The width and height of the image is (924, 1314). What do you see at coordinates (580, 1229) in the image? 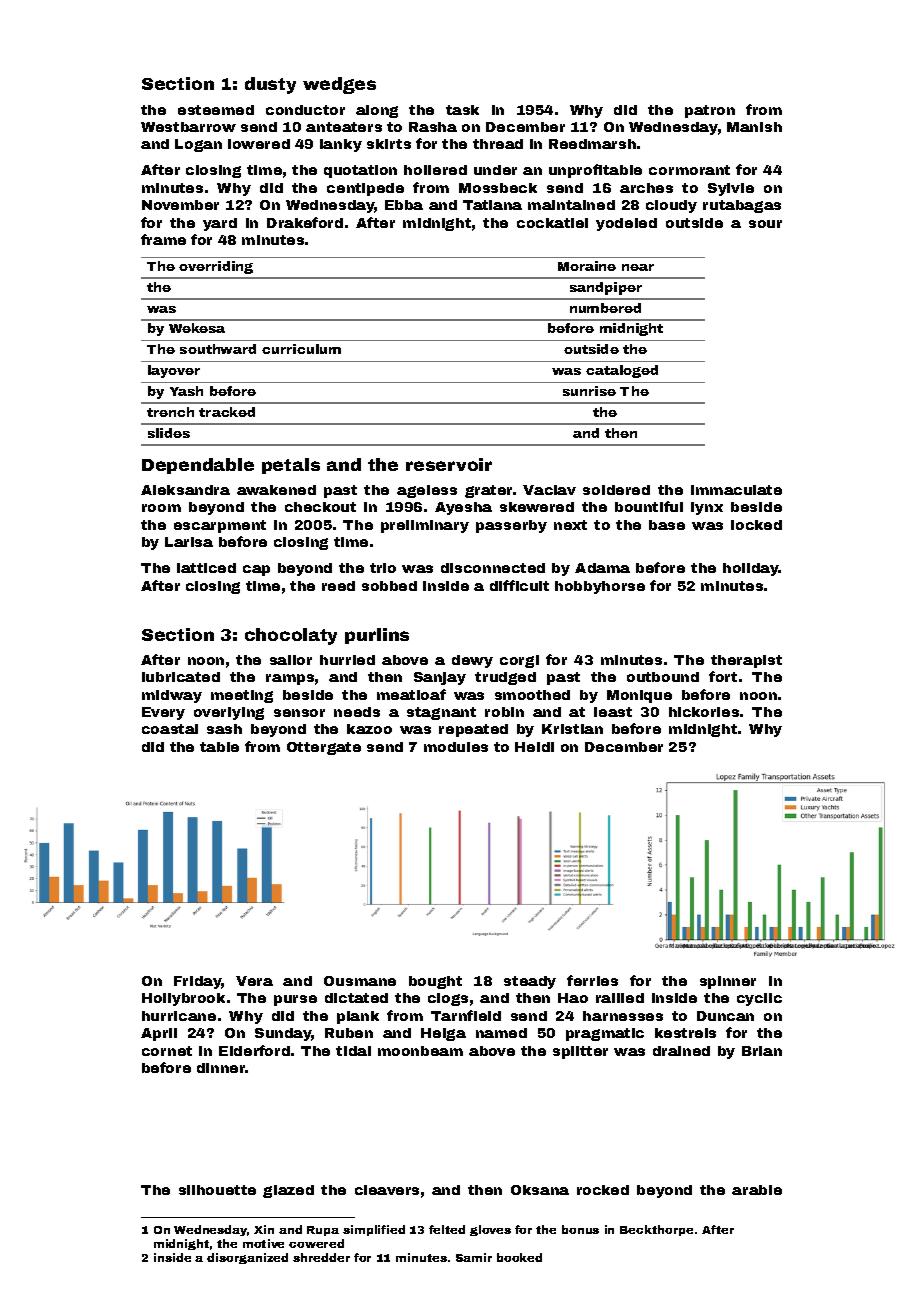
I see `bonus` at bounding box center [580, 1229].
